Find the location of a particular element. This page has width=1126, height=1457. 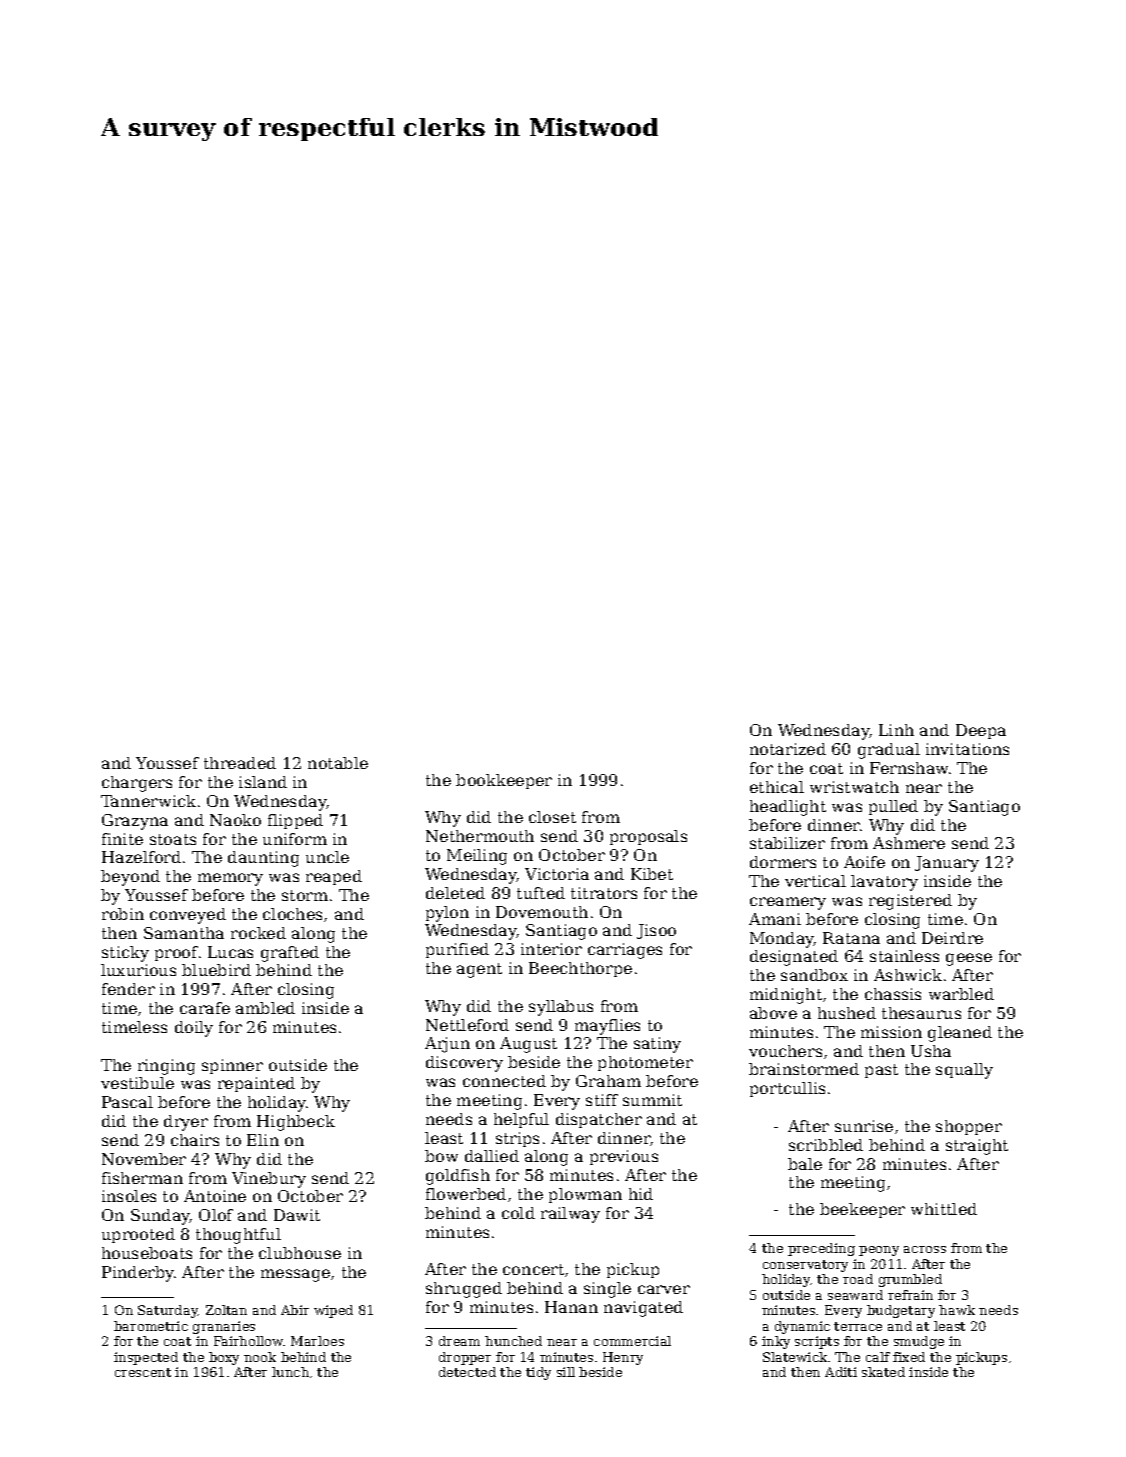

Dawit is located at coordinates (297, 1215).
